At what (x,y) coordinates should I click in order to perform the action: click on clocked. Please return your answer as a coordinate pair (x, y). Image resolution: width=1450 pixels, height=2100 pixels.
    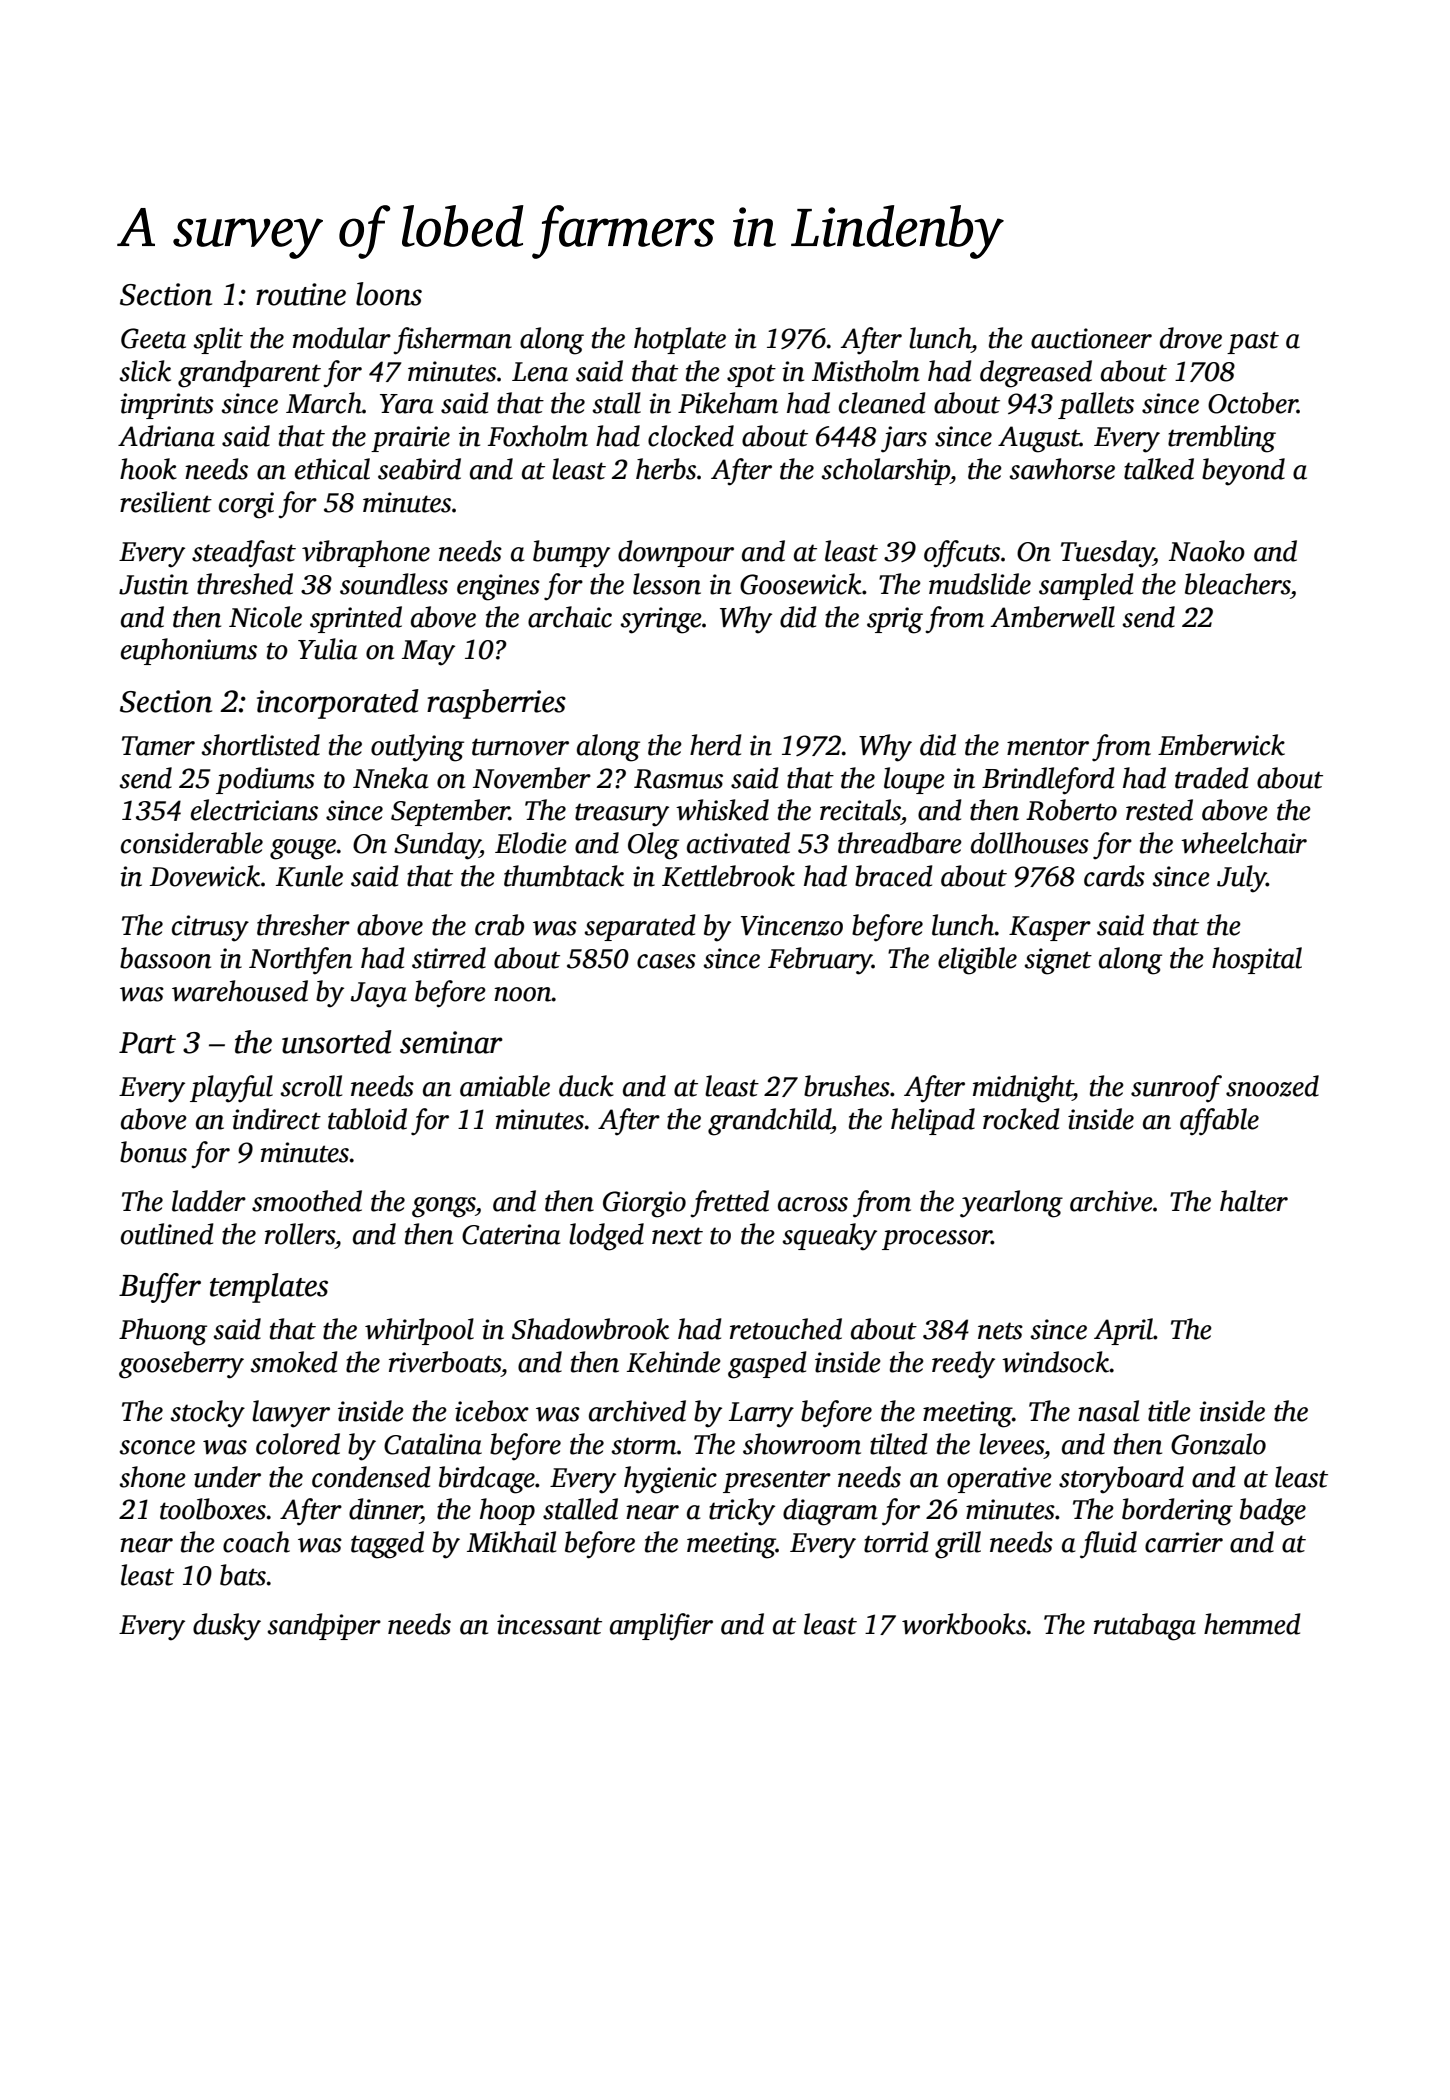
    Looking at the image, I should click on (691, 436).
